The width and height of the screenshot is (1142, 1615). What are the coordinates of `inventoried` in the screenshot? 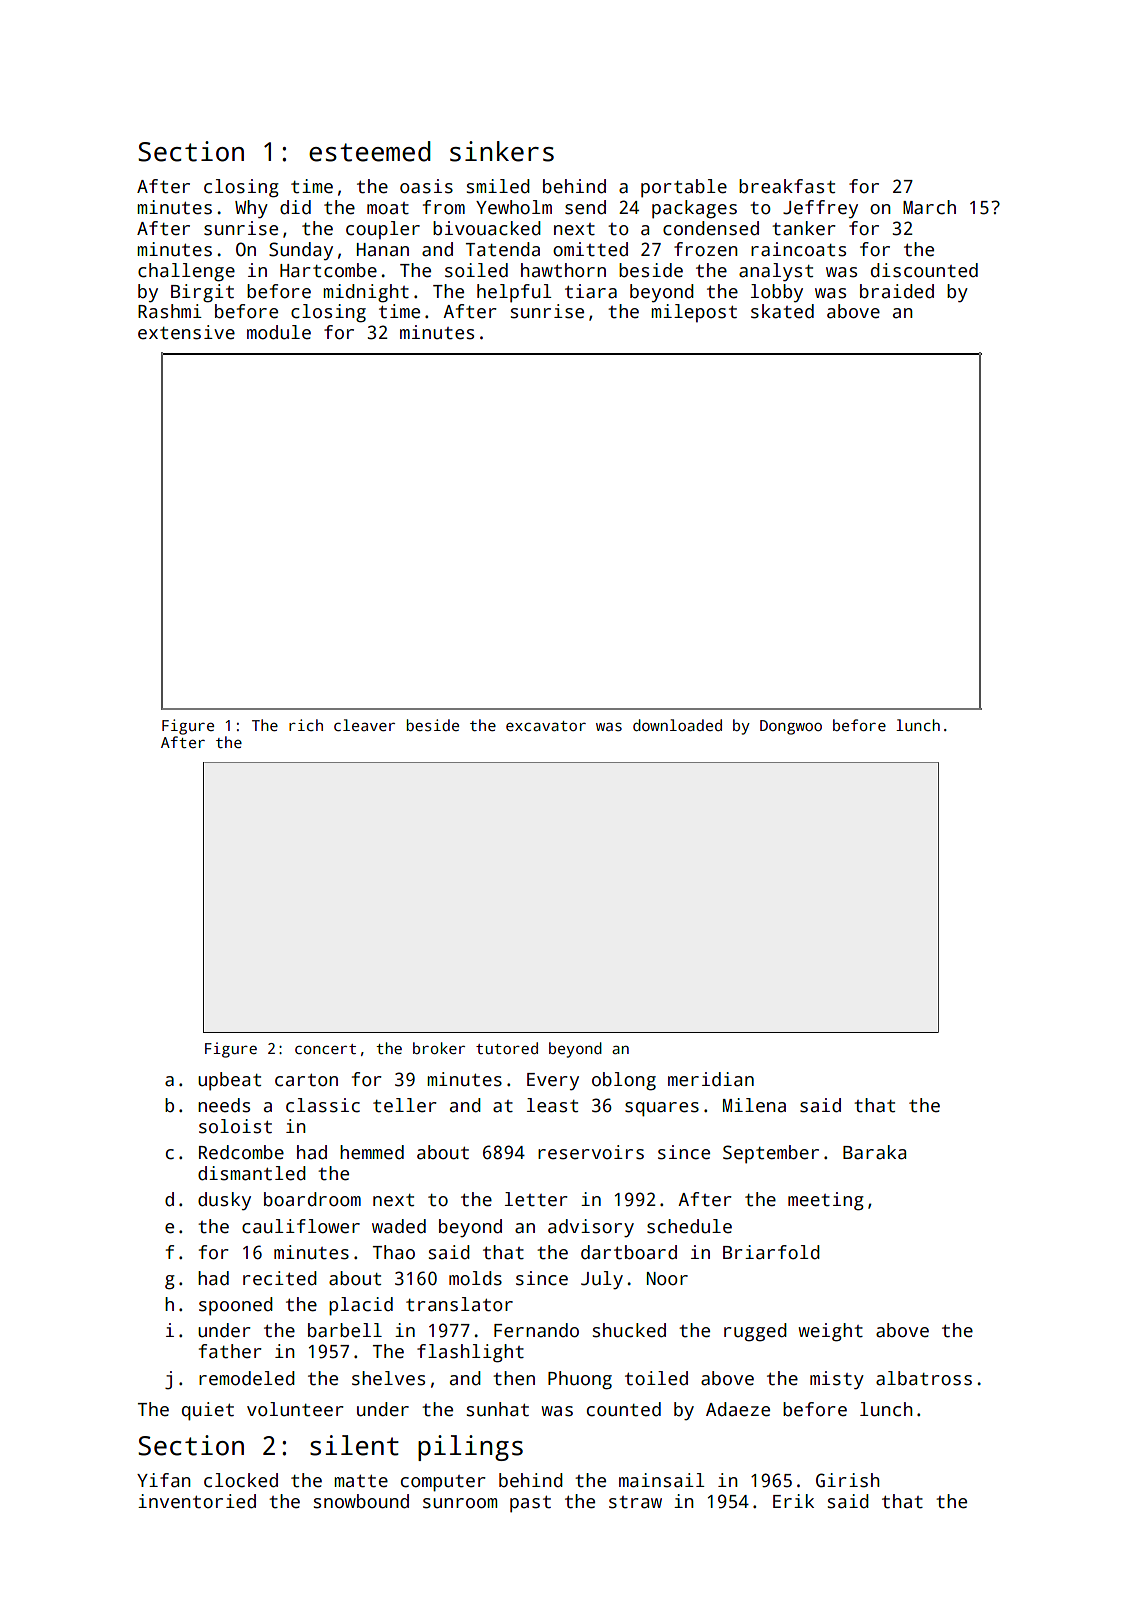 It's located at (197, 1501).
